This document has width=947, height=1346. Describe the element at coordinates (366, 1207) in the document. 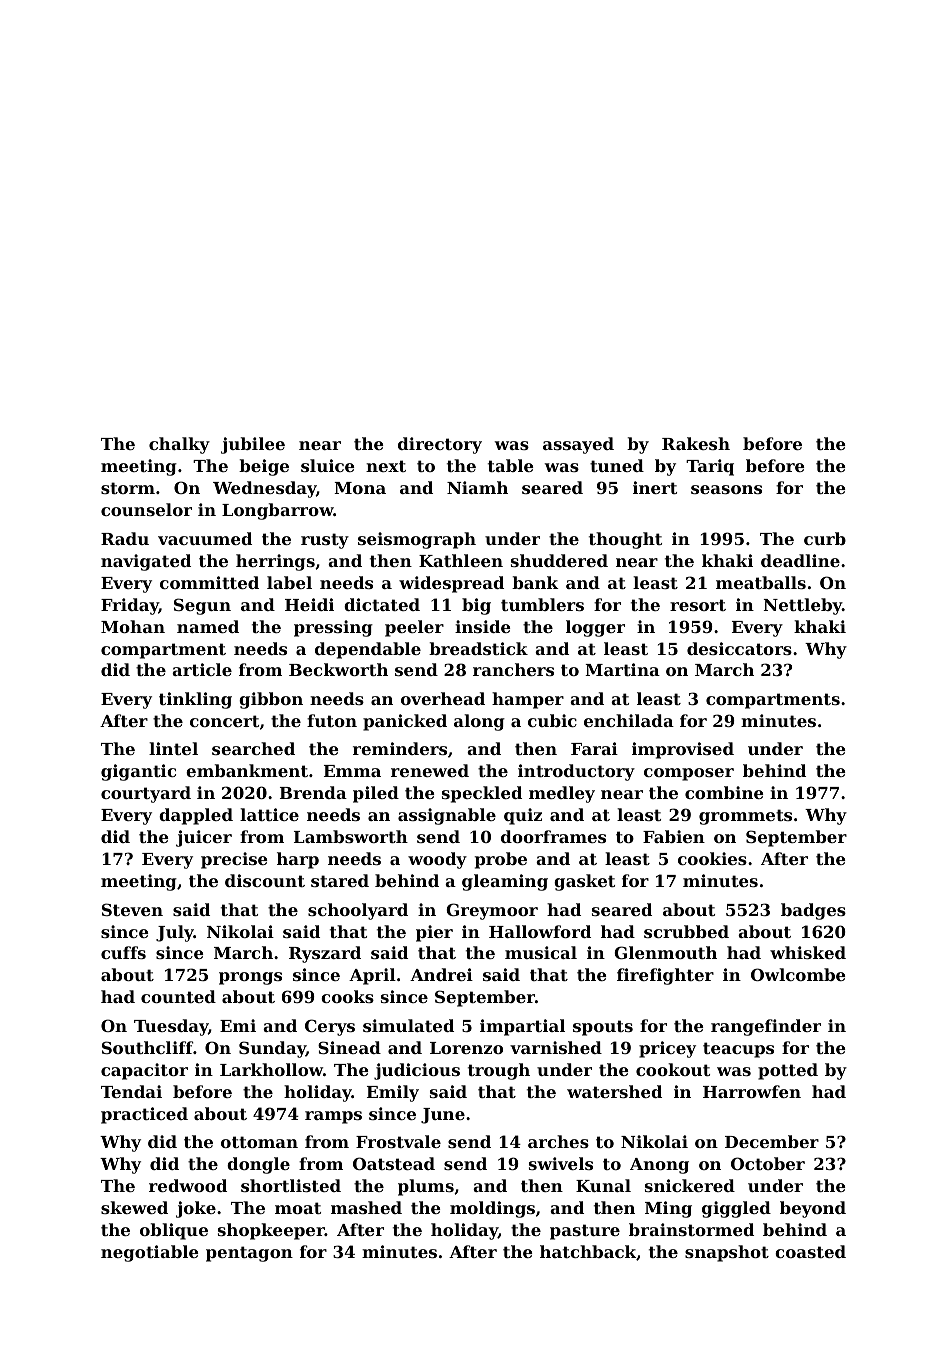

I see `mashed` at that location.
